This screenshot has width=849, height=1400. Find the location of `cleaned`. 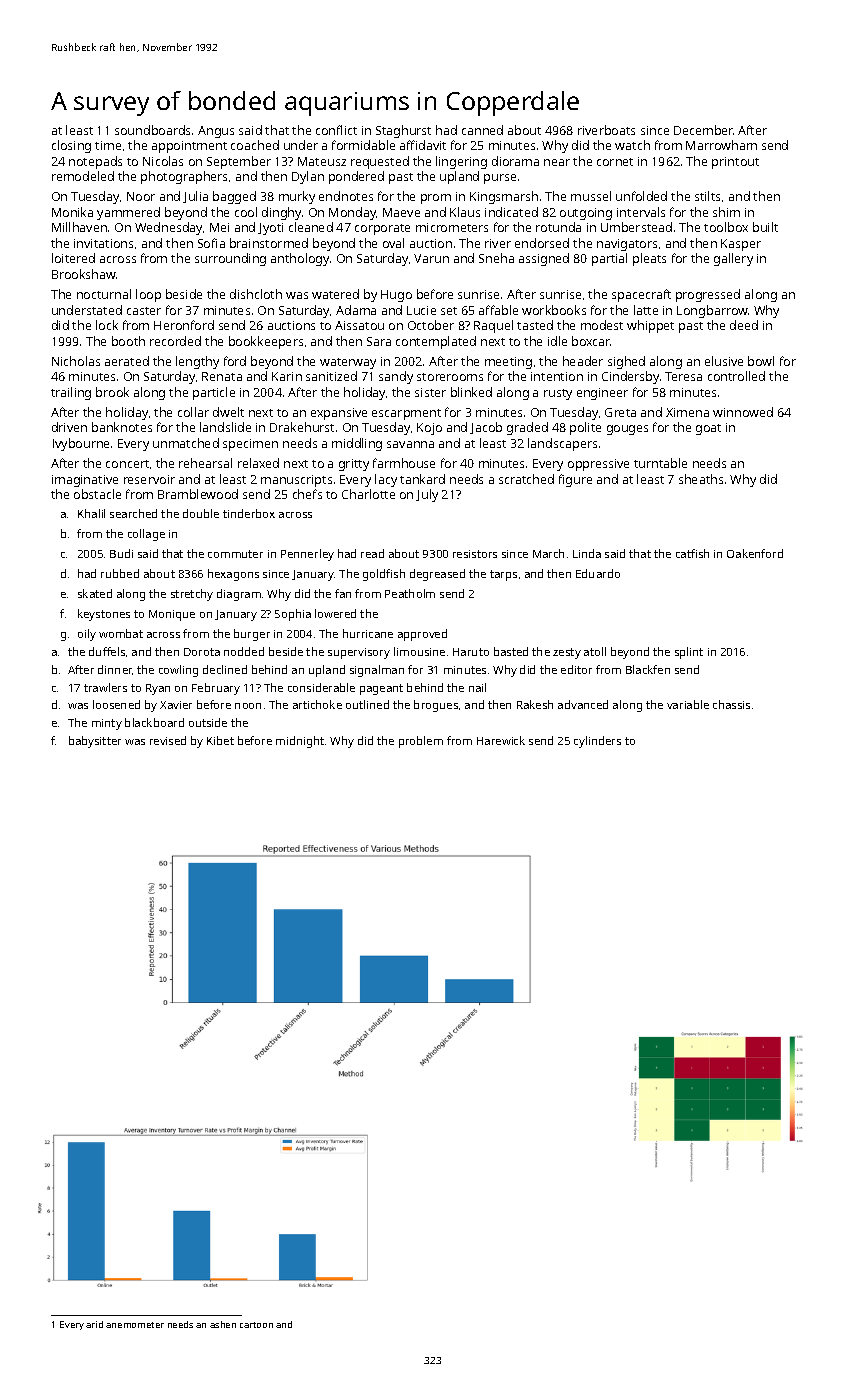

cleaned is located at coordinates (311, 227).
